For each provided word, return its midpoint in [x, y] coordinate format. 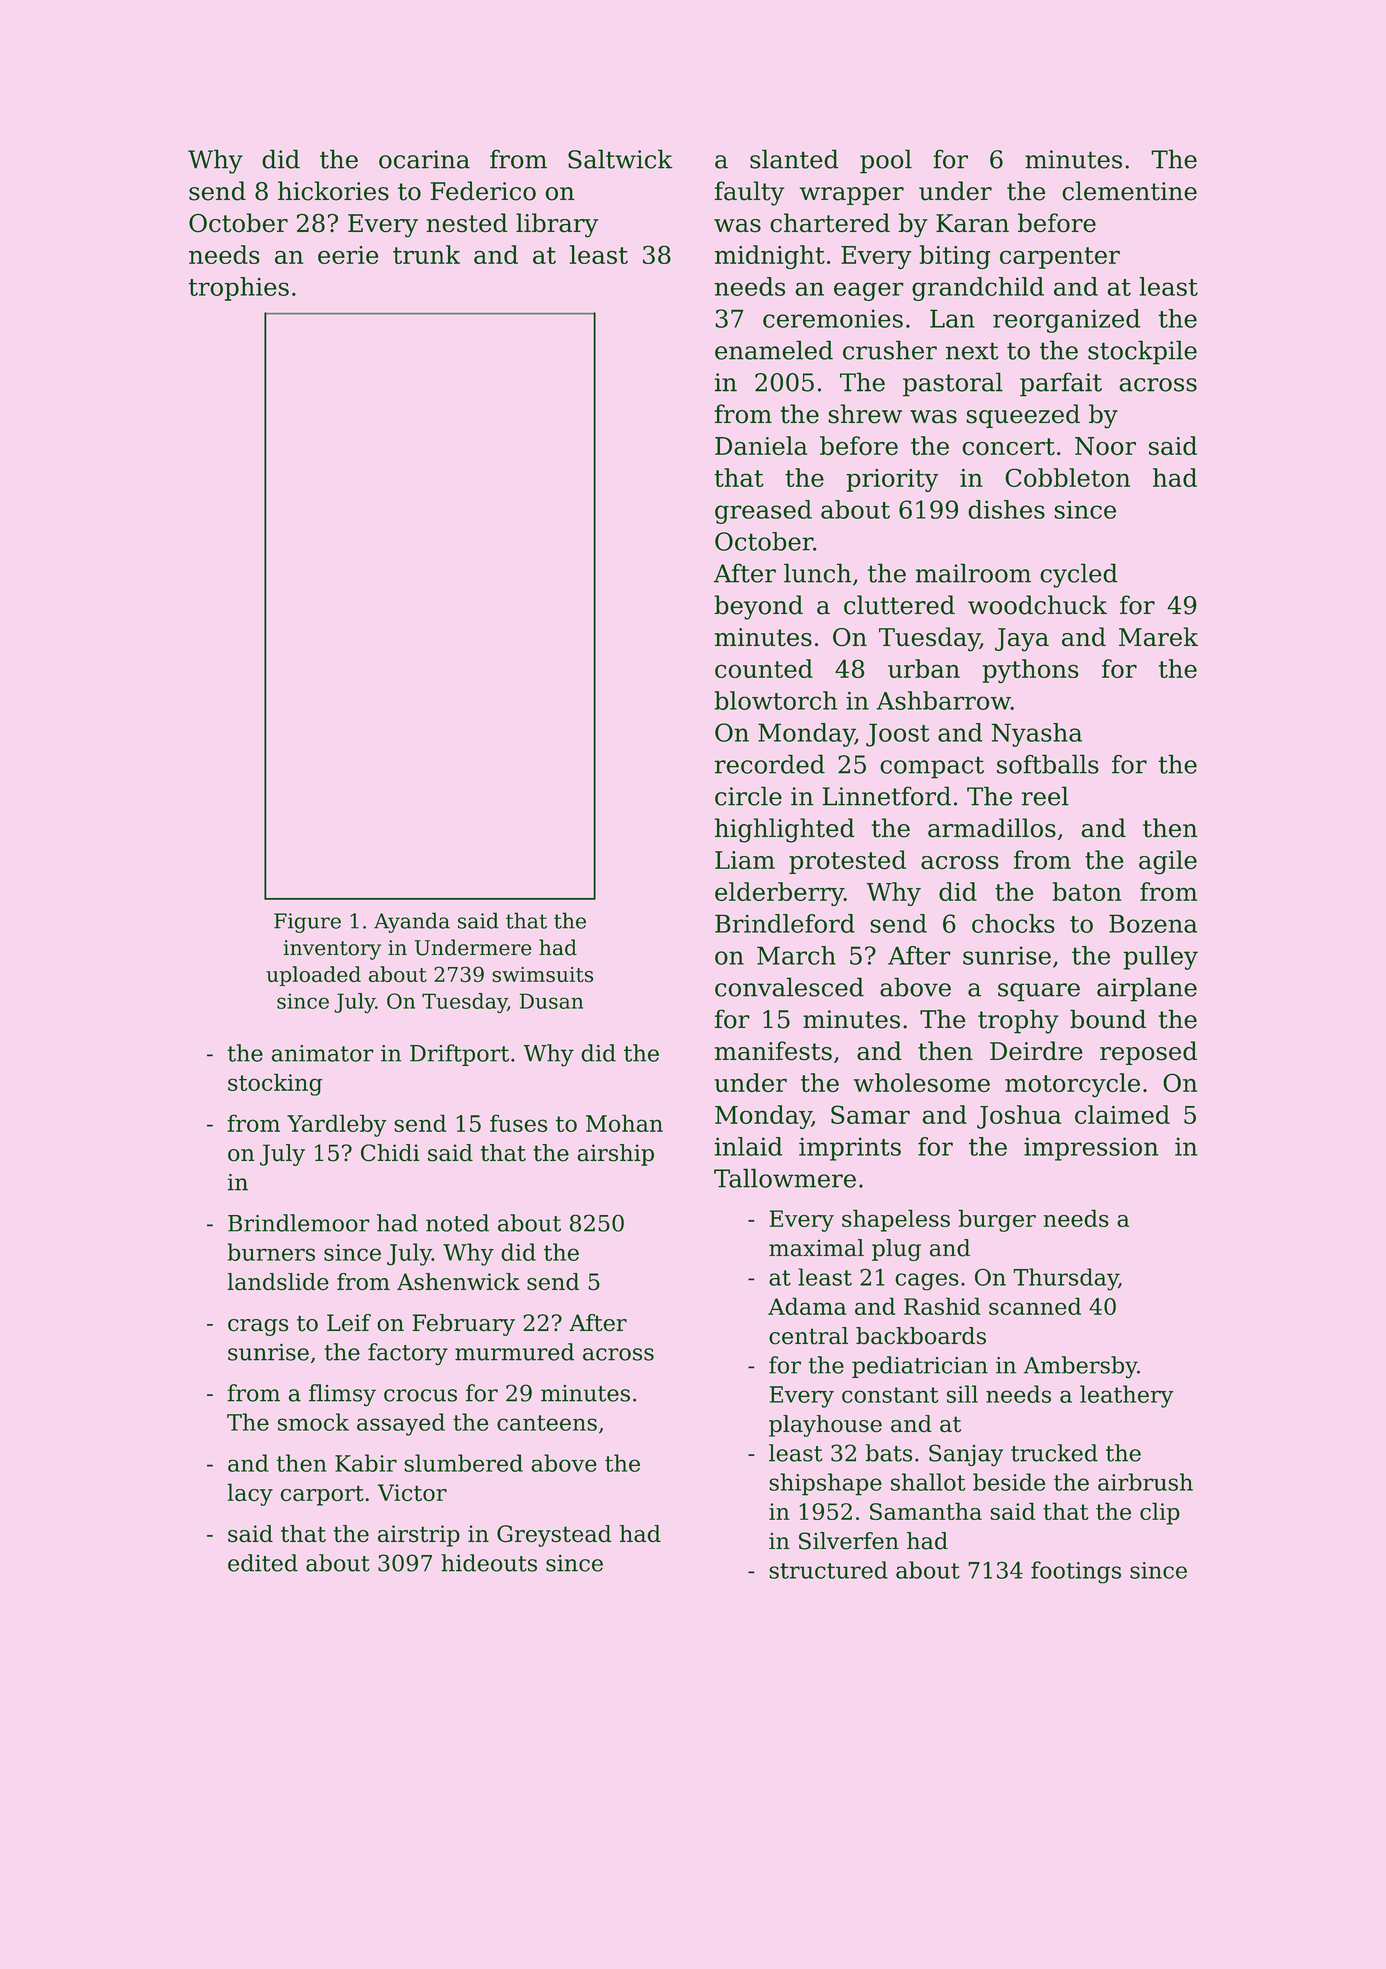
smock [313, 1422]
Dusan [551, 1001]
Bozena [1153, 923]
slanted [794, 159]
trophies [239, 289]
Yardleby [337, 1125]
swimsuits [542, 975]
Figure [307, 923]
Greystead [554, 1536]
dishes [1006, 509]
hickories [333, 191]
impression [1091, 1149]
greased [763, 512]
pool [886, 161]
